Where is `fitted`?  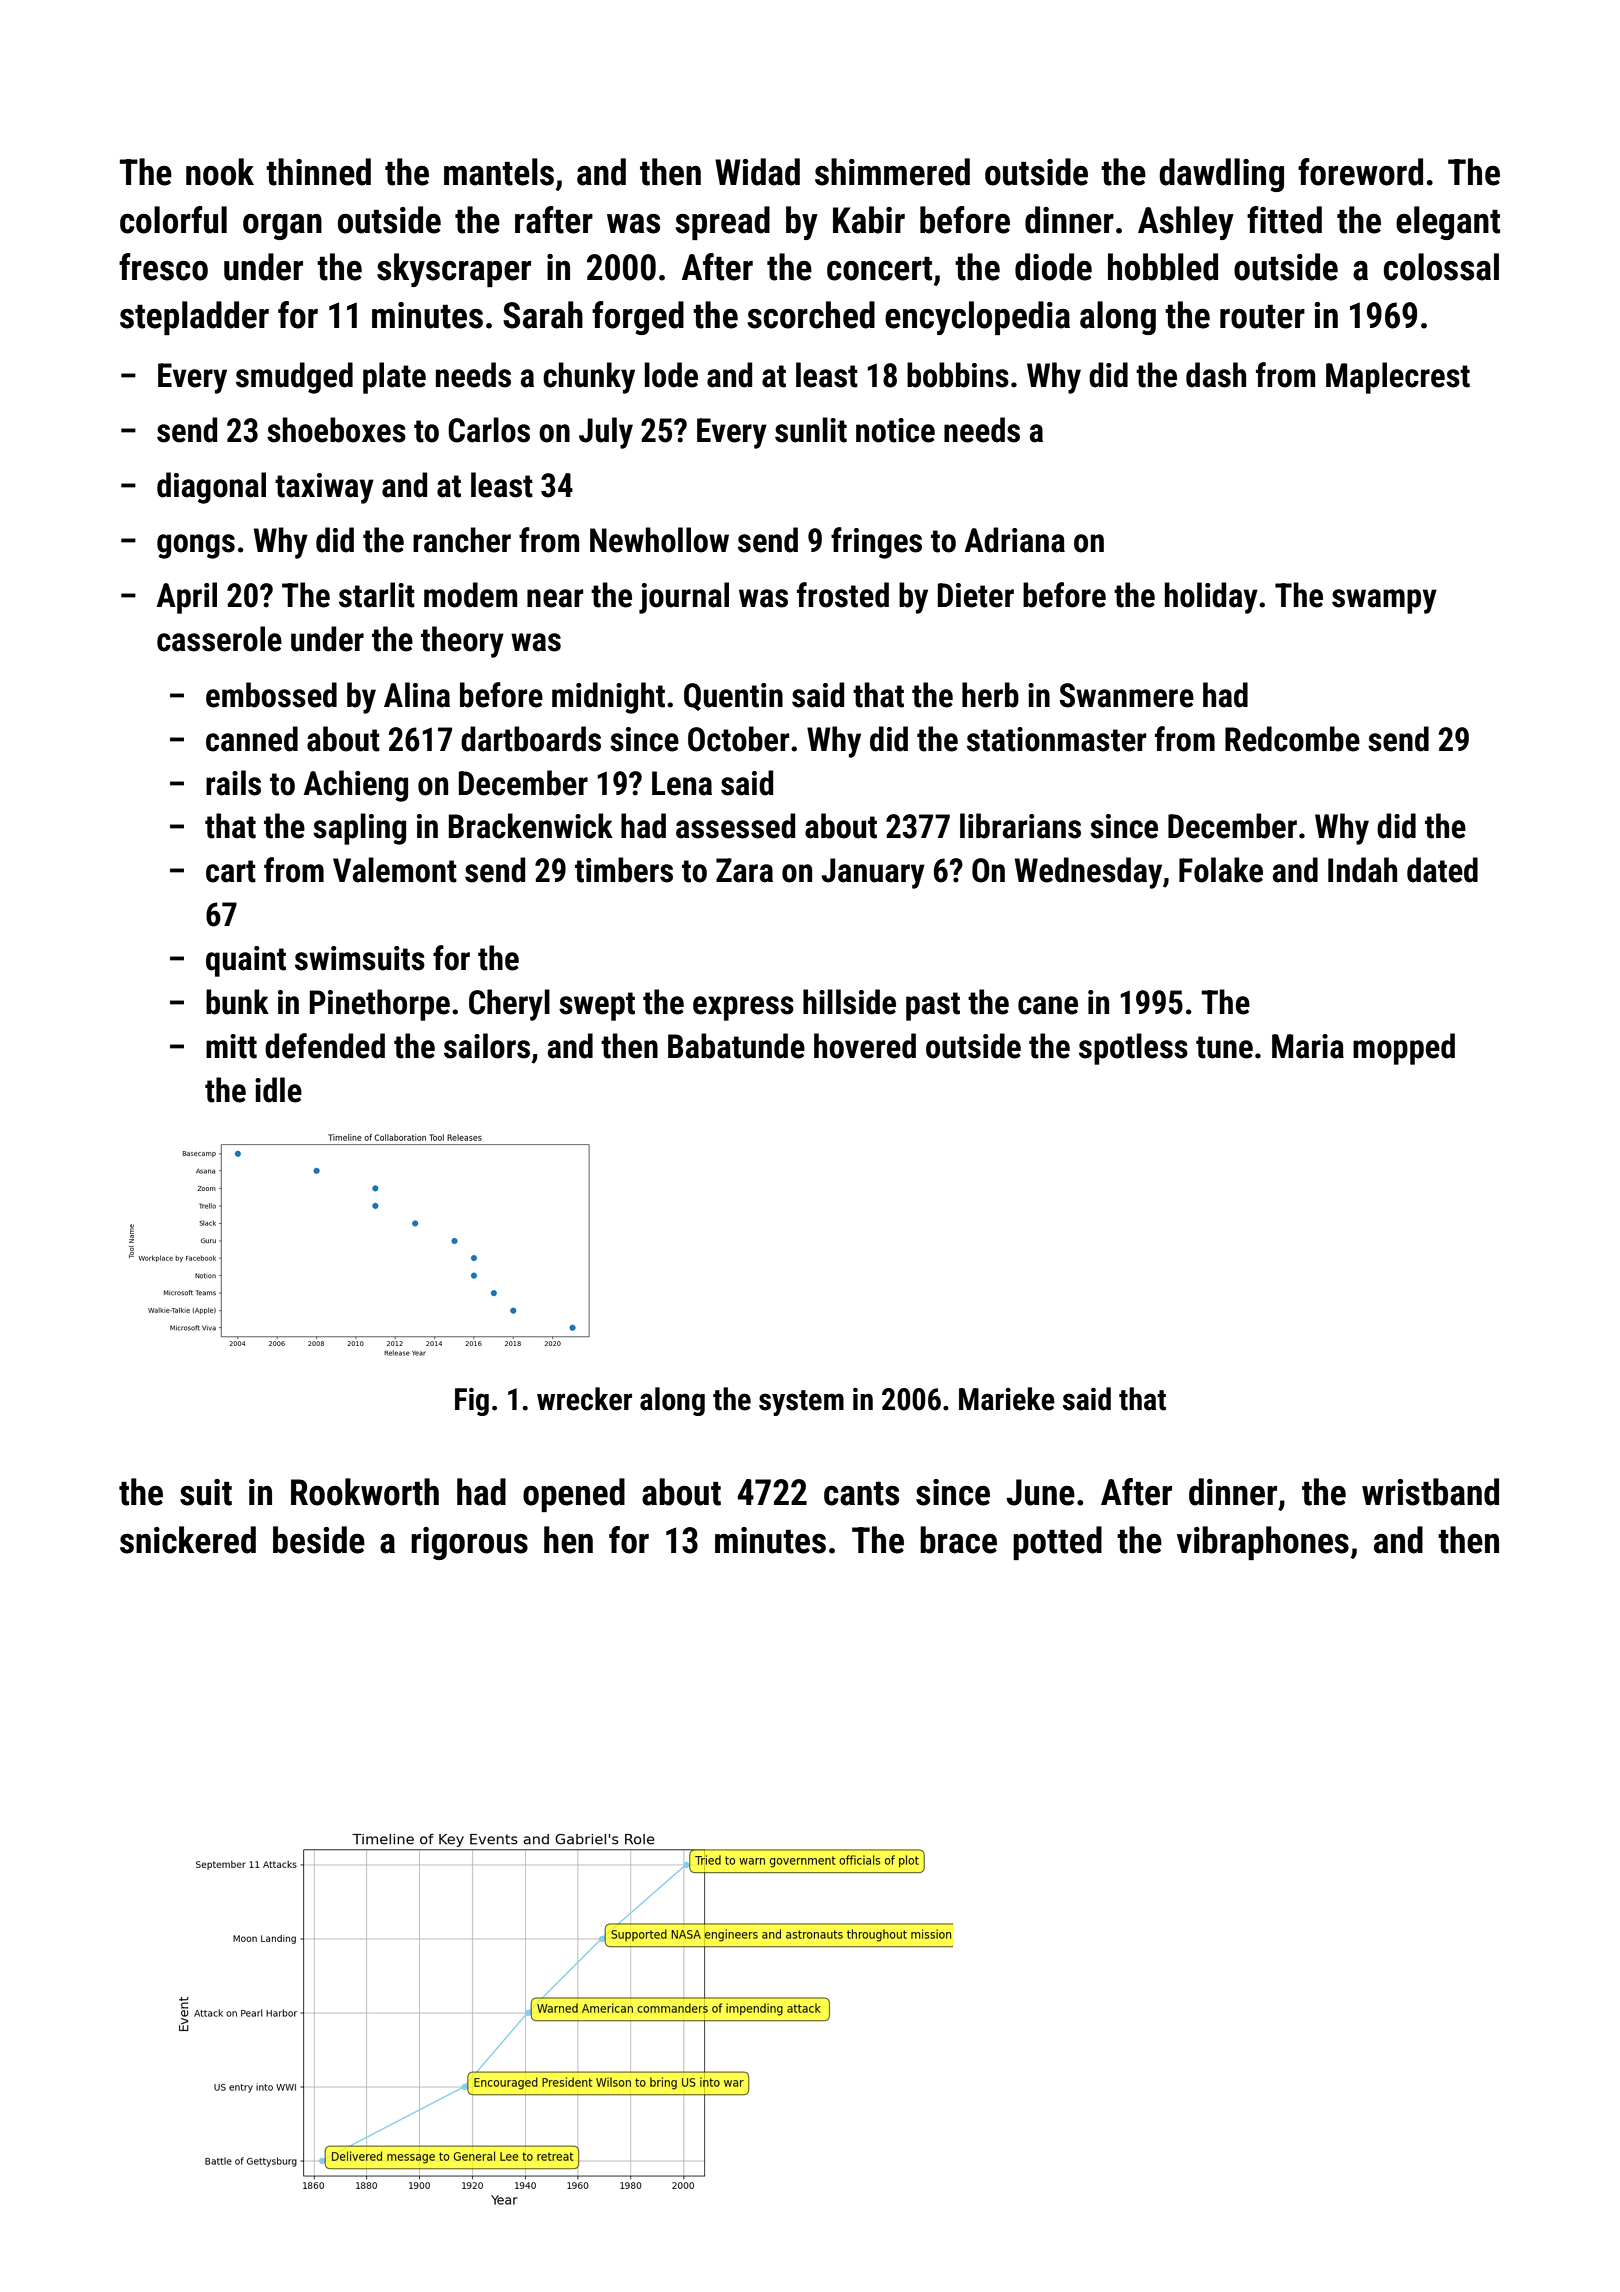
fitted is located at coordinates (1284, 220).
